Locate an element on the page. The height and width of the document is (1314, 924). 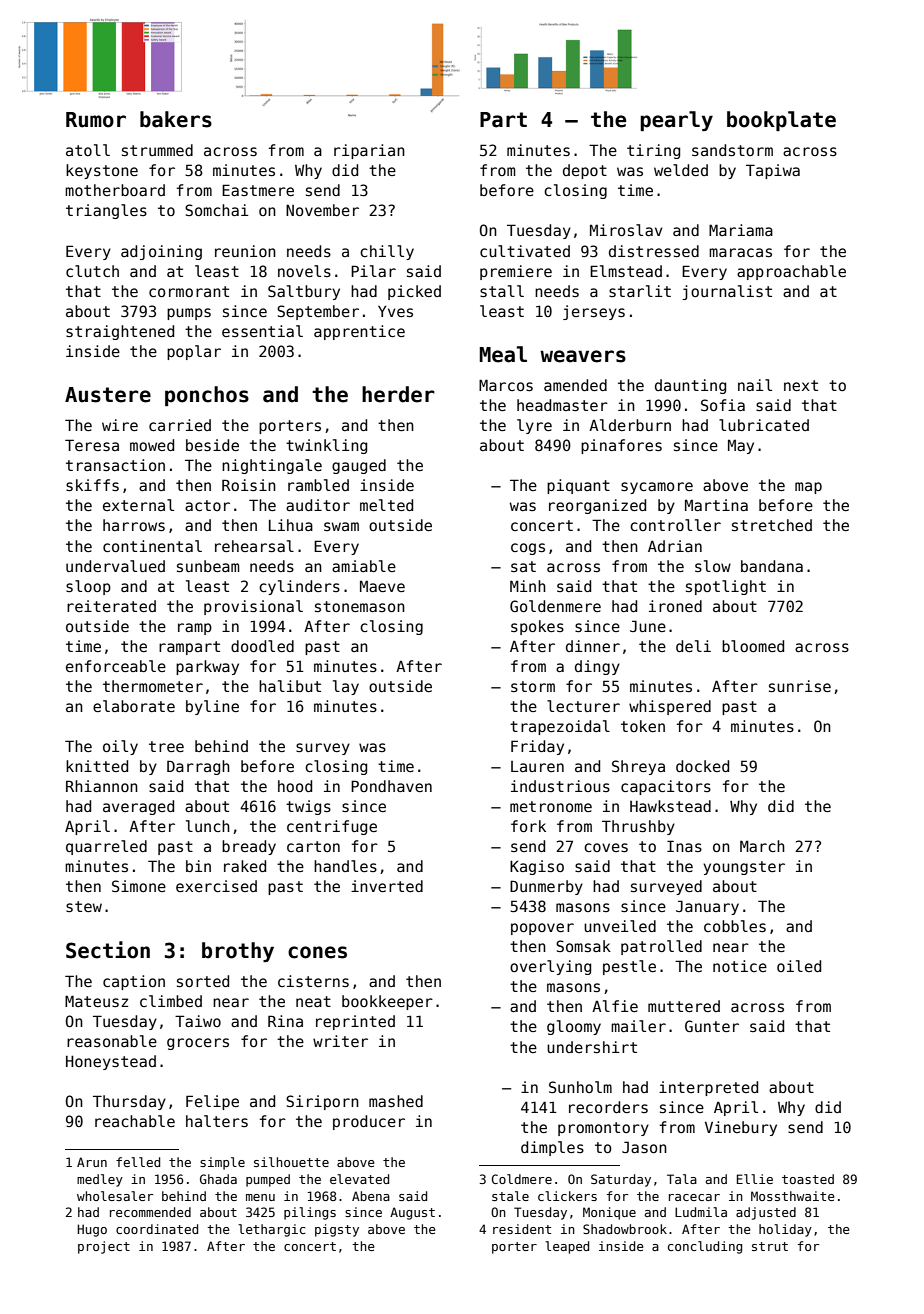
lethargic is located at coordinates (271, 1230).
